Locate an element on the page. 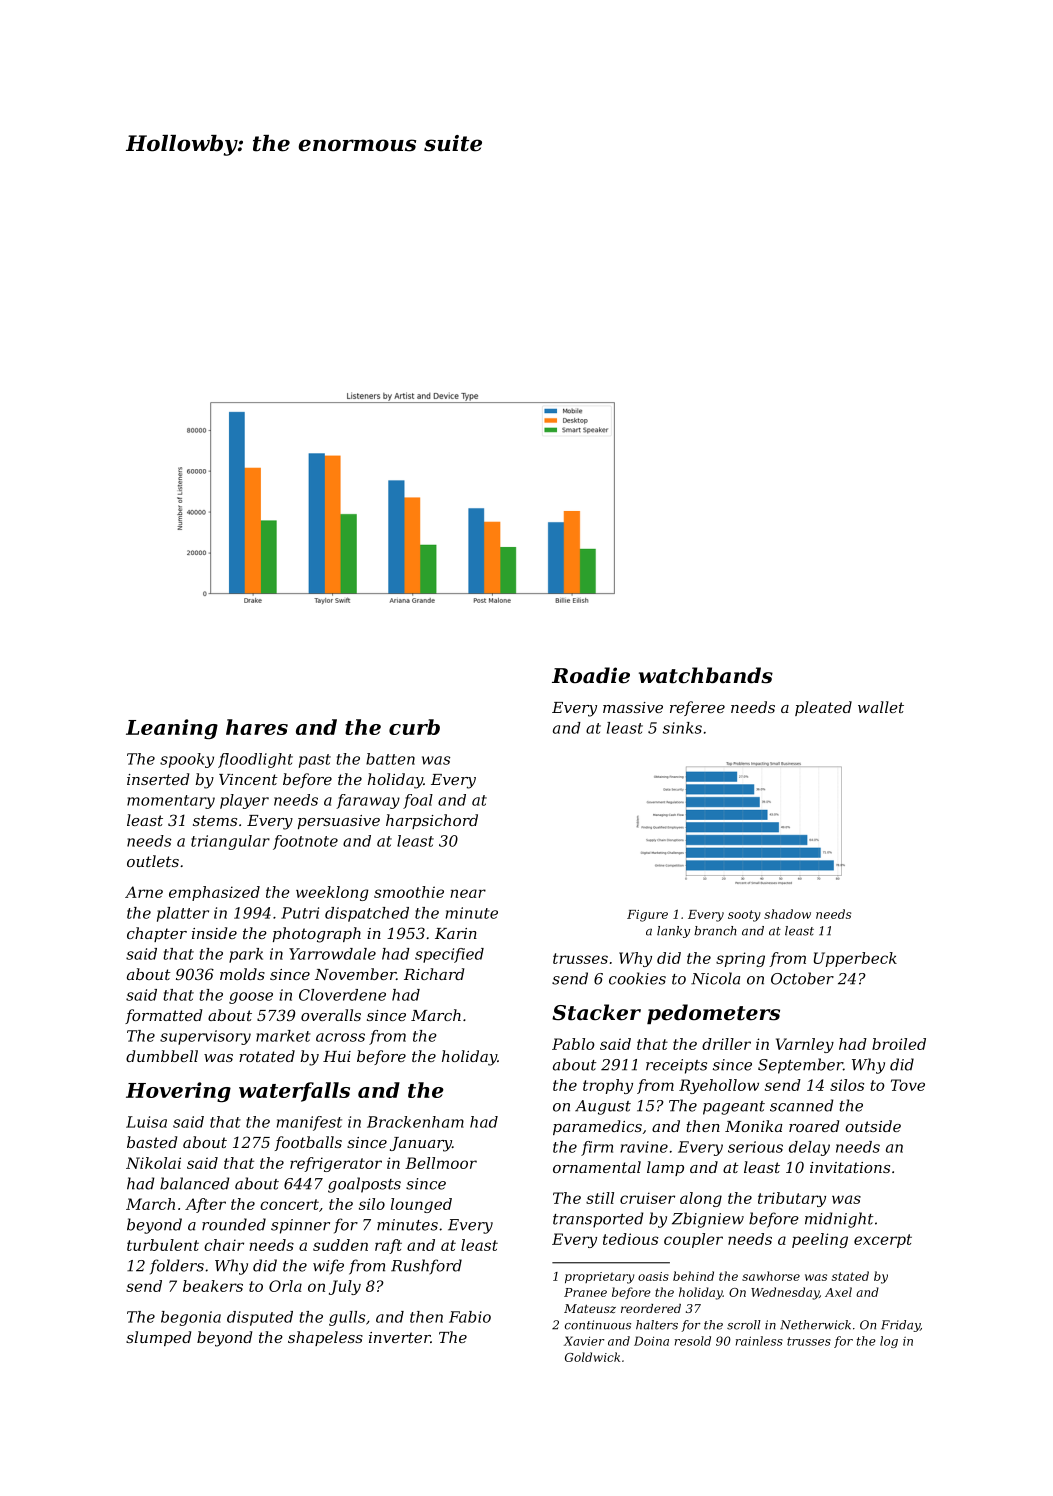 This image has width=1053, height=1496. footballs is located at coordinates (308, 1143).
